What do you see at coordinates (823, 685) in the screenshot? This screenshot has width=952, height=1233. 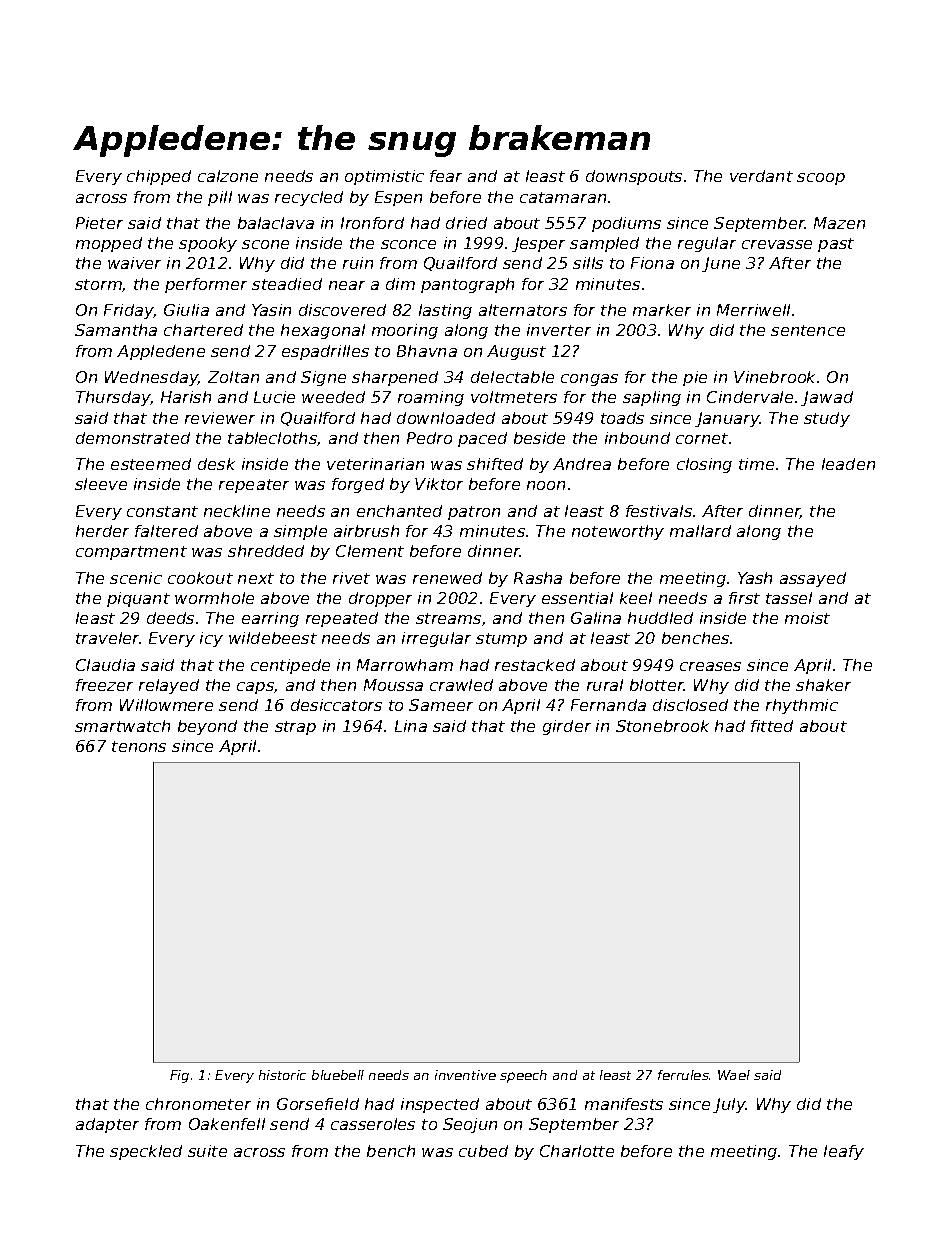 I see `shaker` at bounding box center [823, 685].
